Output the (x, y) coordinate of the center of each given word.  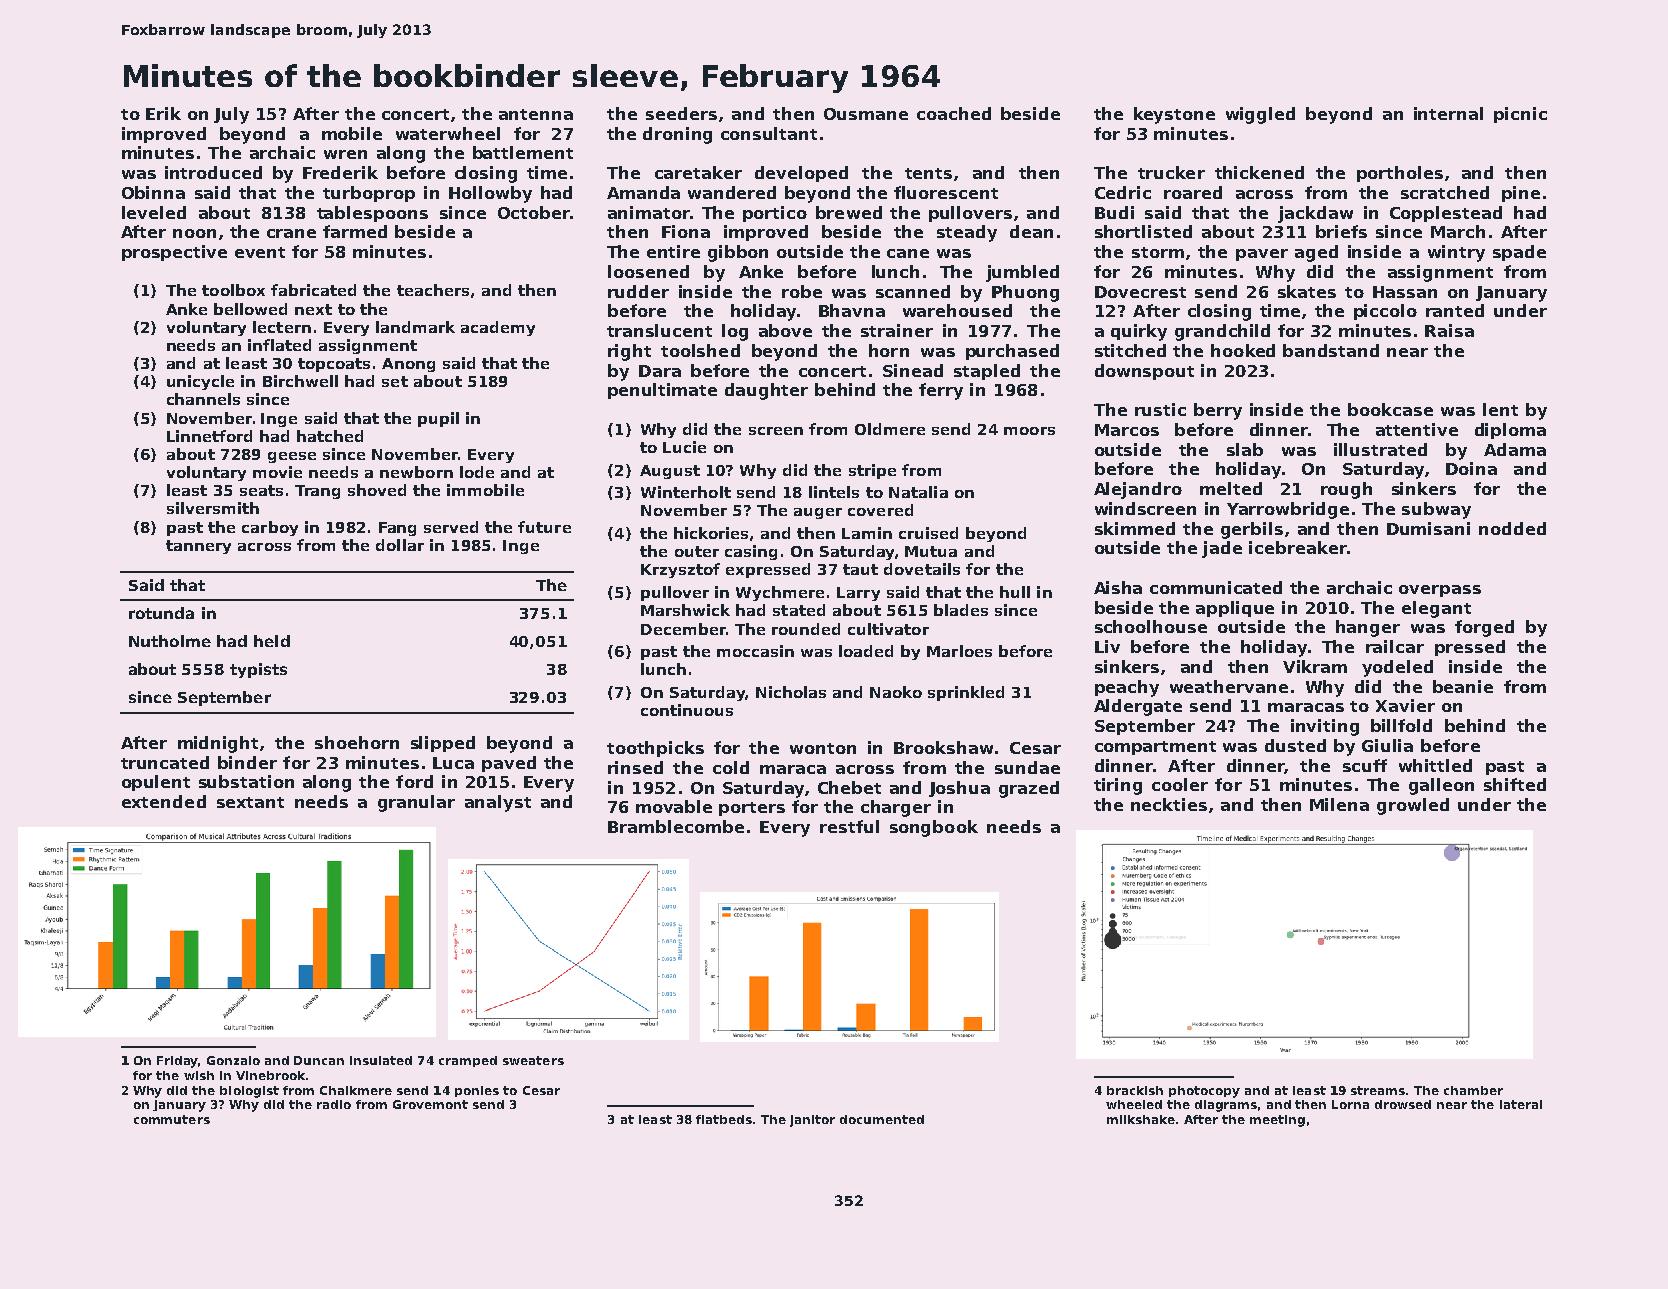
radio (334, 1104)
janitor (812, 1121)
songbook (934, 828)
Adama (1515, 449)
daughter (766, 391)
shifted (1515, 784)
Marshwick (685, 610)
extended (164, 801)
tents (928, 173)
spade (1519, 253)
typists (258, 670)
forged (1484, 628)
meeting (1277, 1121)
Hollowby (490, 194)
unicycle (200, 382)
